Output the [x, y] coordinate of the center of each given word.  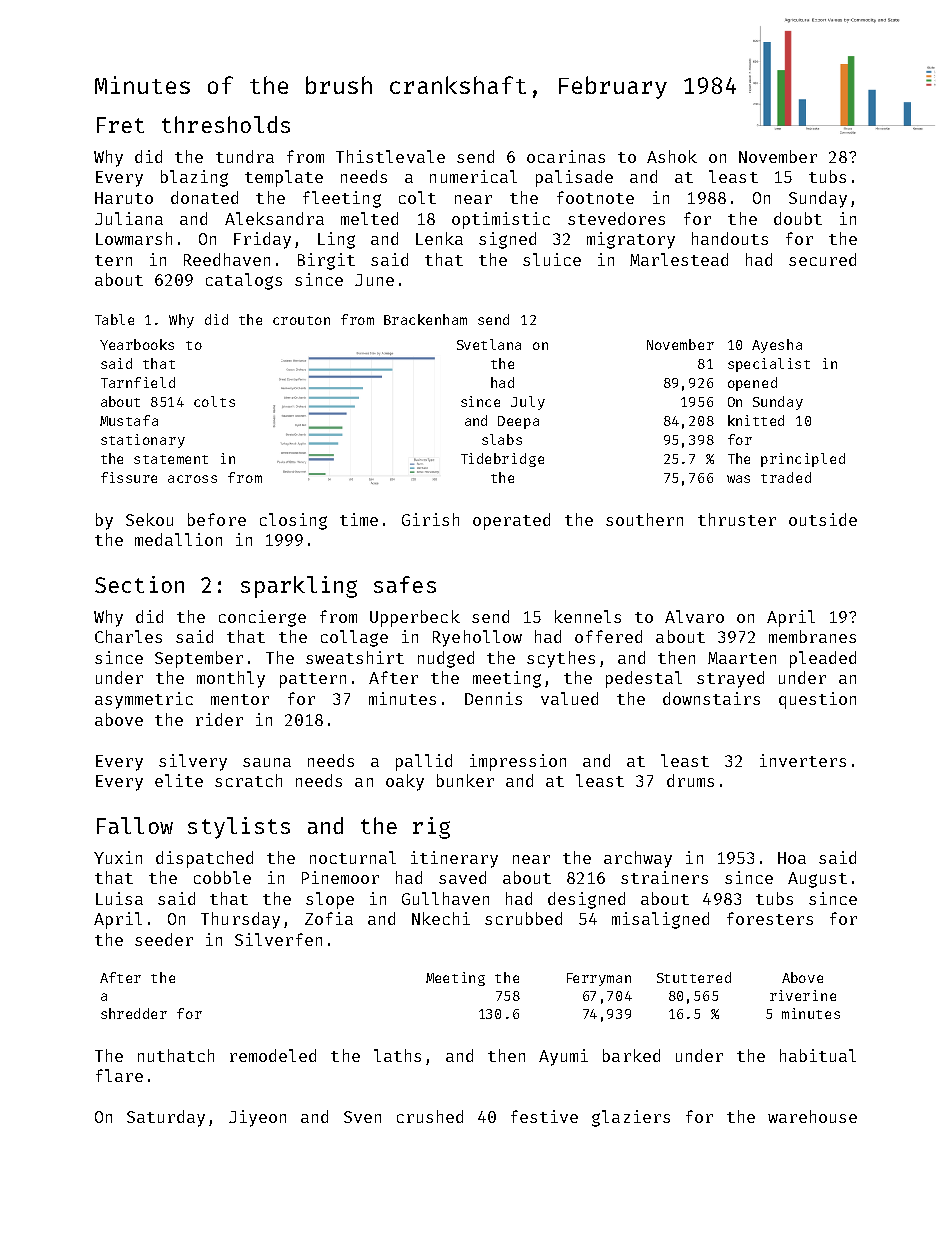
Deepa [518, 422]
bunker [465, 780]
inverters [803, 760]
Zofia [329, 918]
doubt [798, 218]
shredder [134, 1013]
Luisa [119, 898]
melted [369, 218]
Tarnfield [138, 382]
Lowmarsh [134, 238]
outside [823, 519]
